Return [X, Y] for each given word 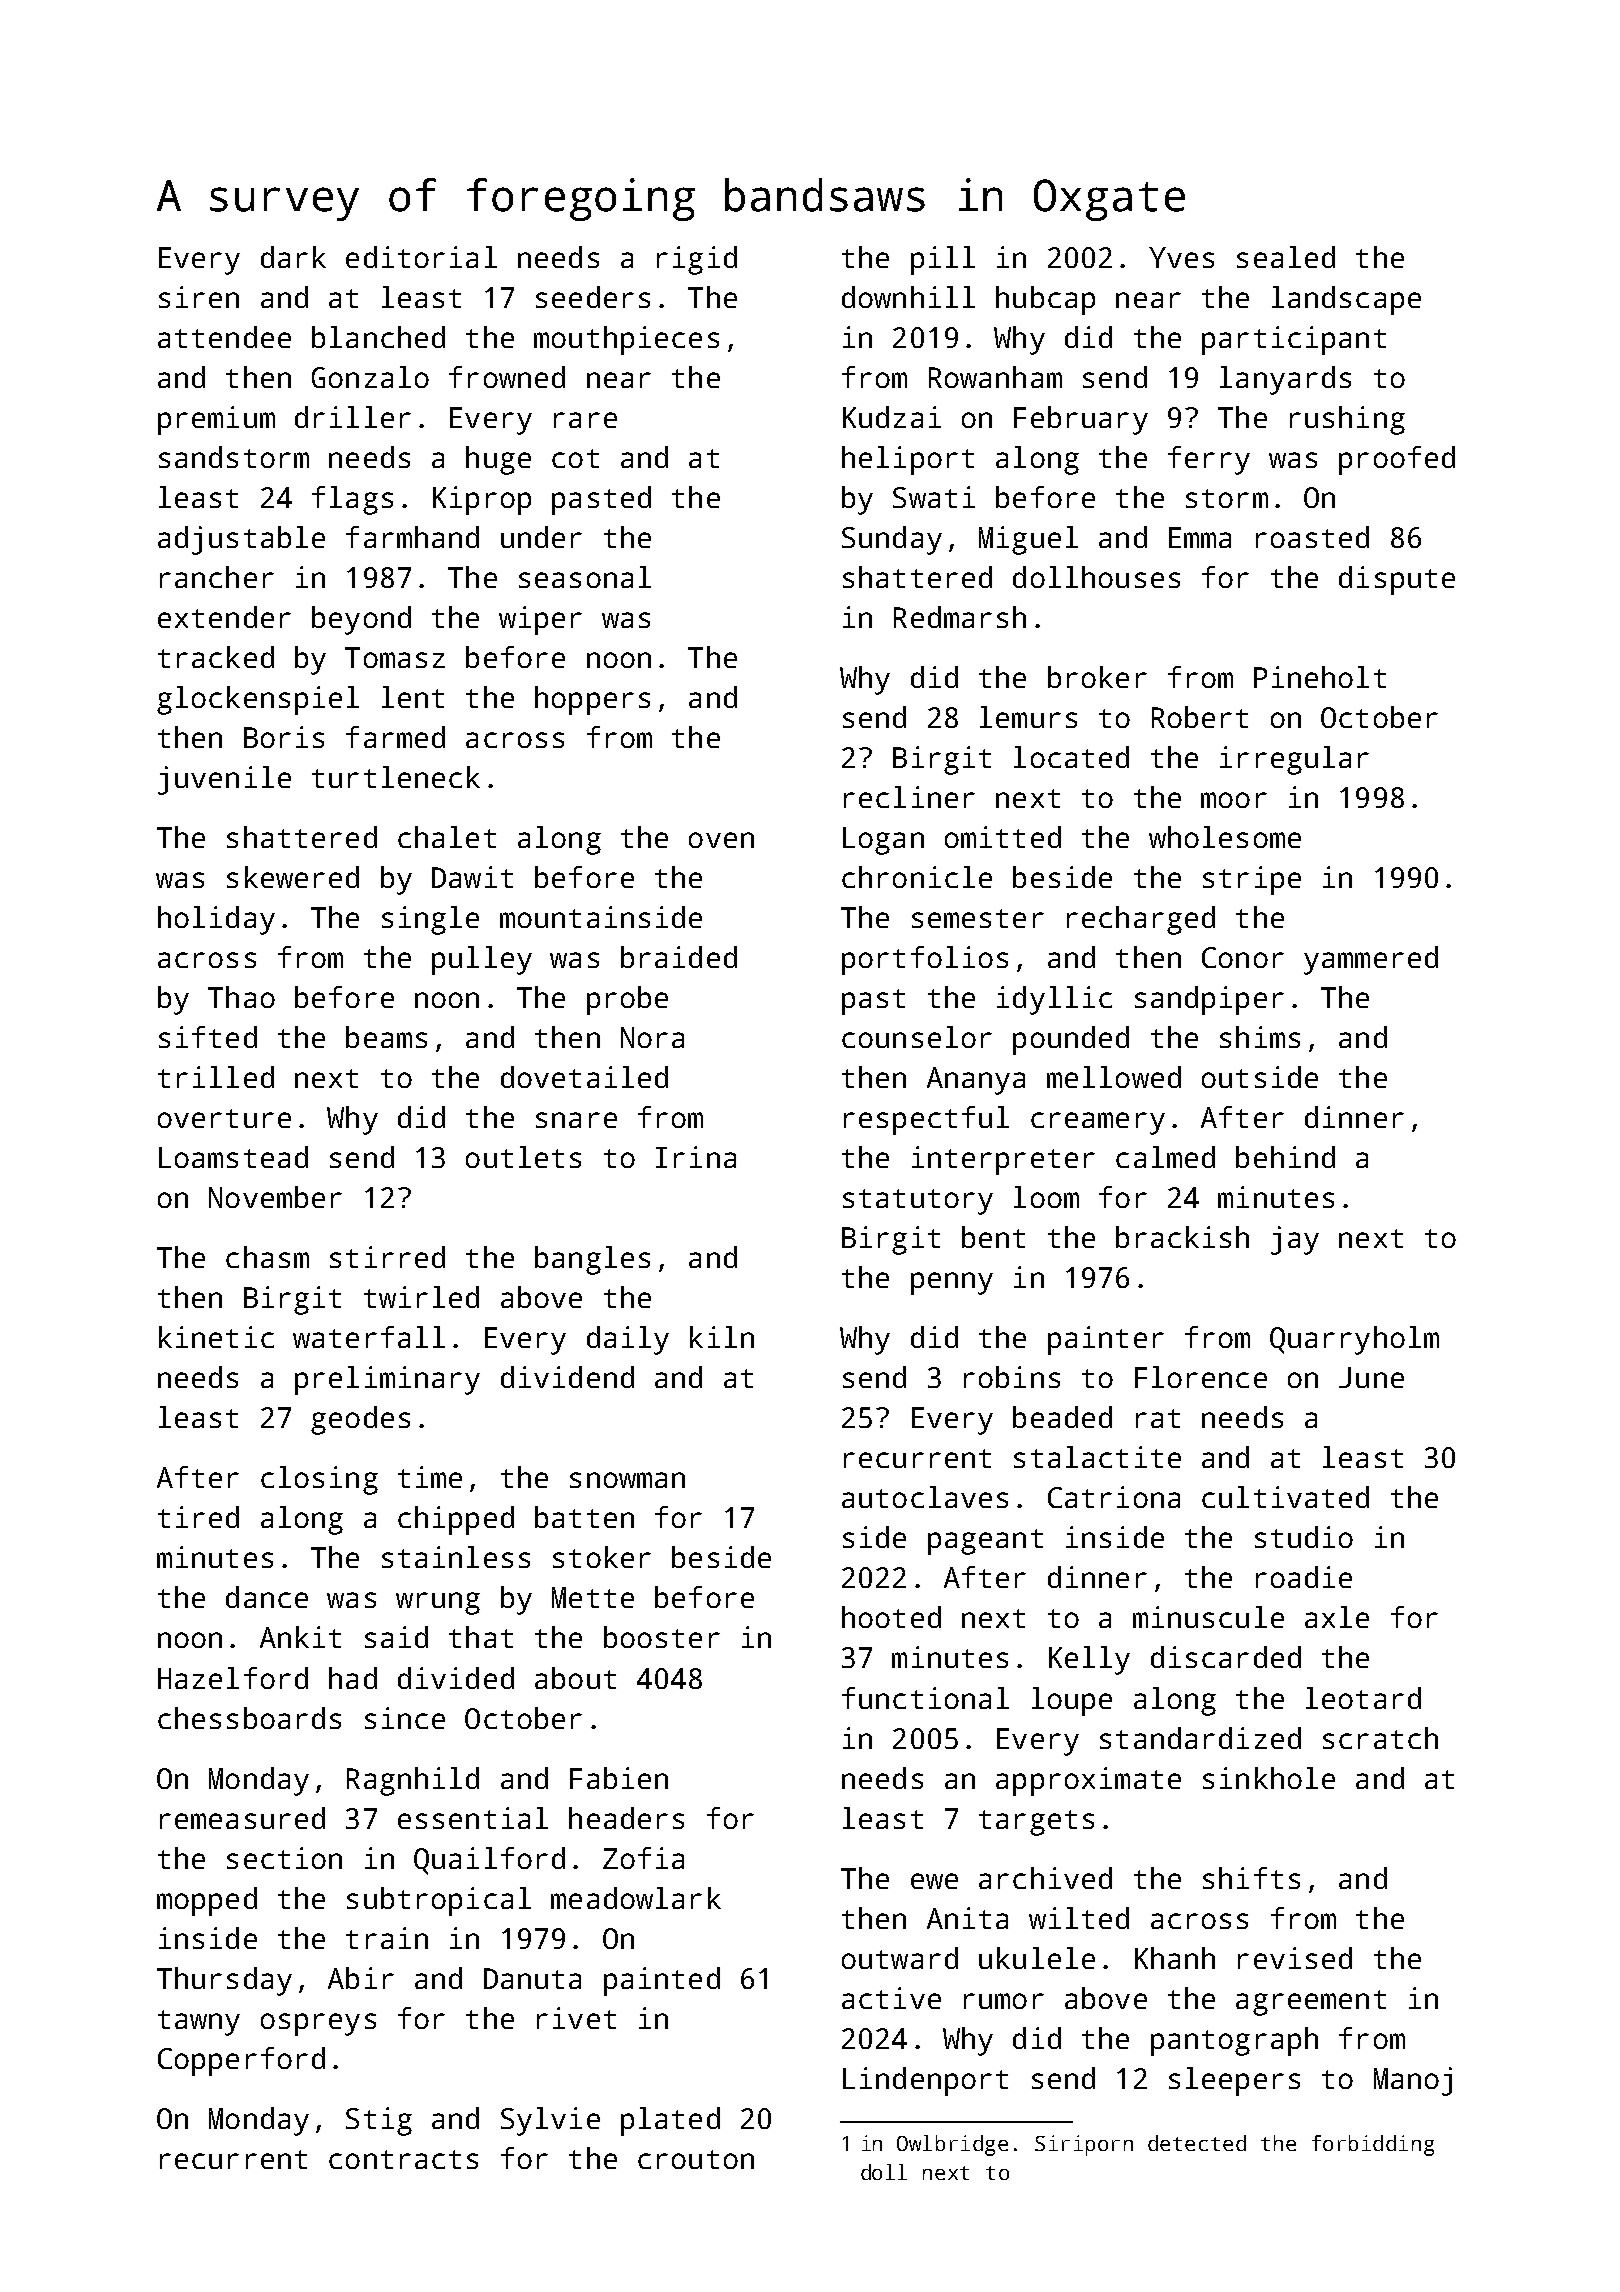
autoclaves [925, 1497]
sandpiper [1209, 1000]
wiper [540, 620]
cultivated [1285, 1497]
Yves [1181, 257]
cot [575, 458]
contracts [403, 2159]
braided [679, 957]
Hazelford [233, 1678]
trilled [216, 1077]
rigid [697, 260]
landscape [1346, 300]
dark [293, 257]
